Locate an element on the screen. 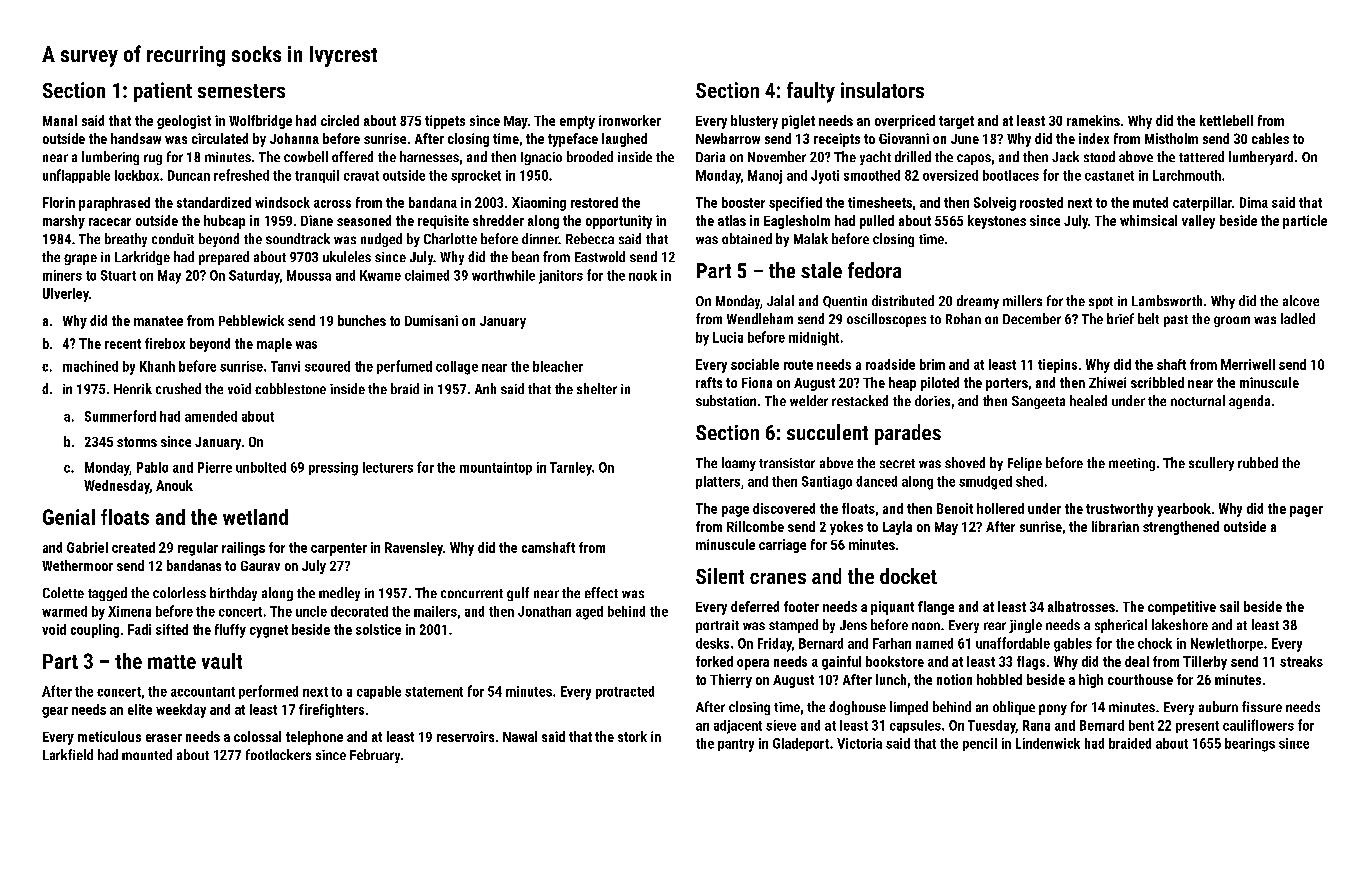  shelter is located at coordinates (597, 388).
